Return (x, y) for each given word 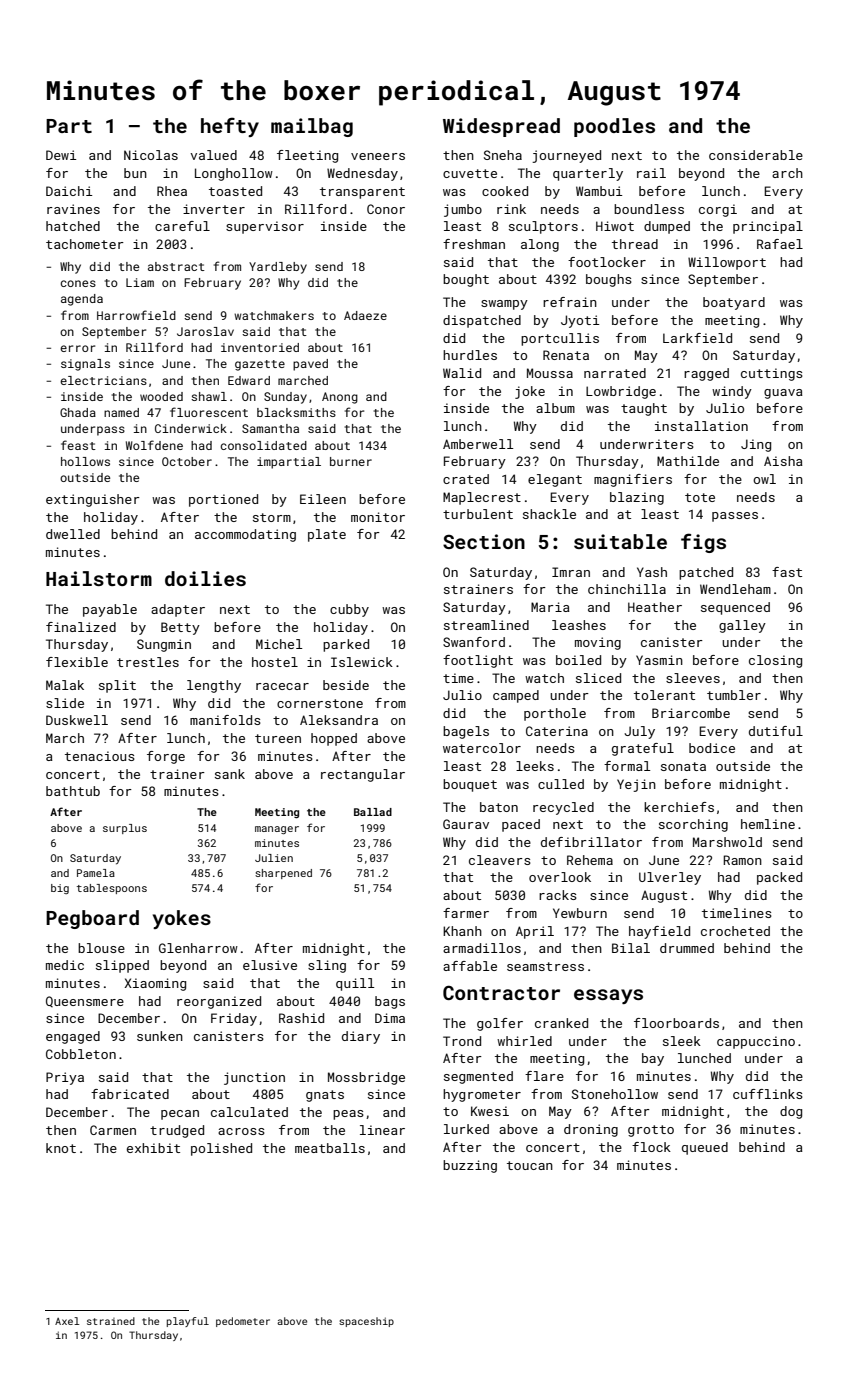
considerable (756, 155)
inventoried (260, 347)
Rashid (301, 1018)
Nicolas (151, 155)
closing (775, 661)
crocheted (735, 931)
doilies (205, 578)
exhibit (153, 1148)
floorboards (676, 1023)
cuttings (772, 374)
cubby (349, 610)
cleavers (500, 860)
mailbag (312, 127)
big (60, 889)
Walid (462, 373)
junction (254, 1078)
